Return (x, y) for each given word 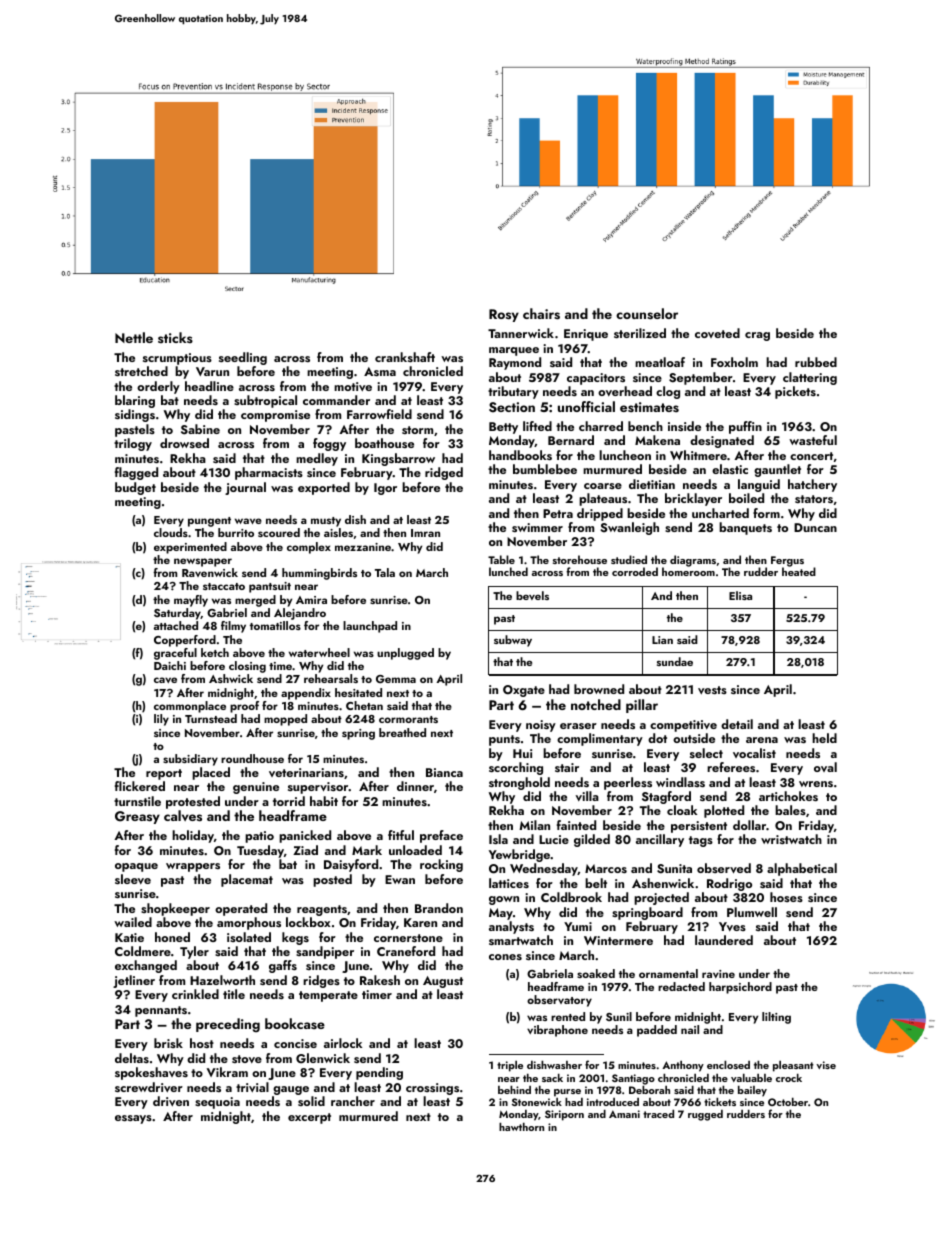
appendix (306, 694)
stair (567, 767)
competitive (683, 726)
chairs (541, 314)
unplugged (405, 654)
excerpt (309, 1118)
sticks (175, 337)
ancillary (660, 840)
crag (757, 336)
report (164, 774)
